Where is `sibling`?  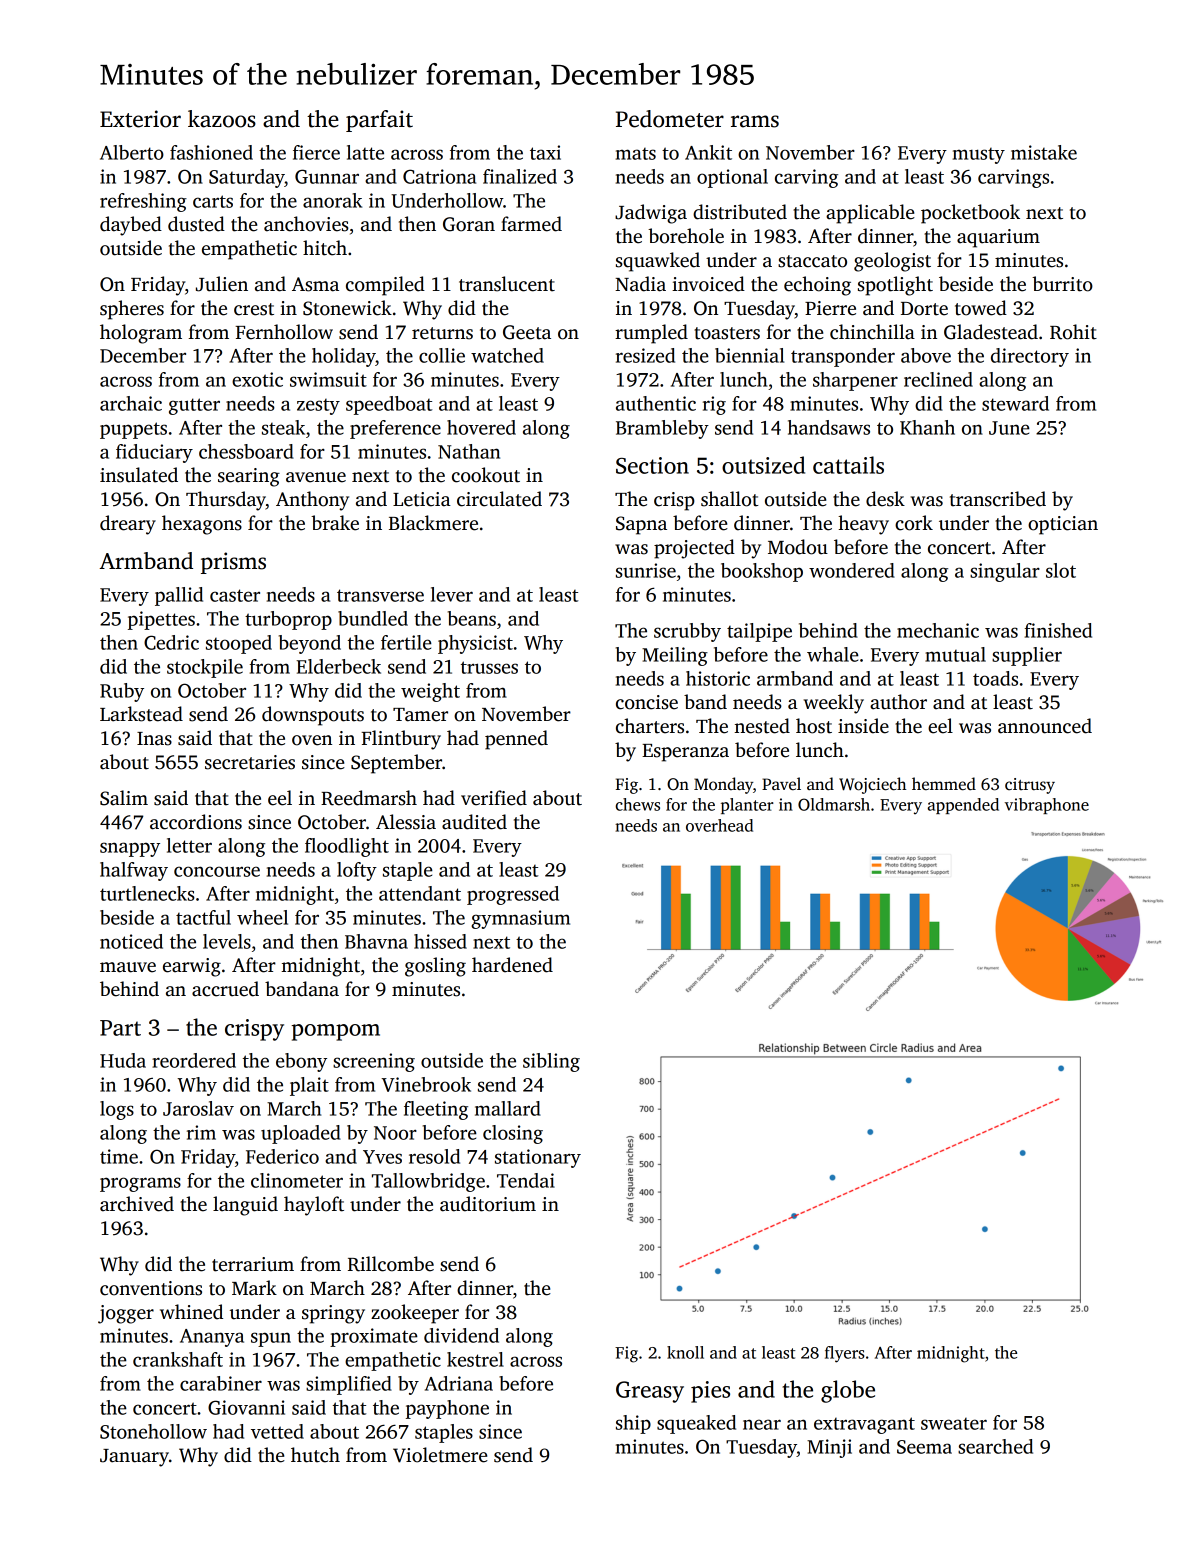
sibling is located at coordinates (551, 1062).
